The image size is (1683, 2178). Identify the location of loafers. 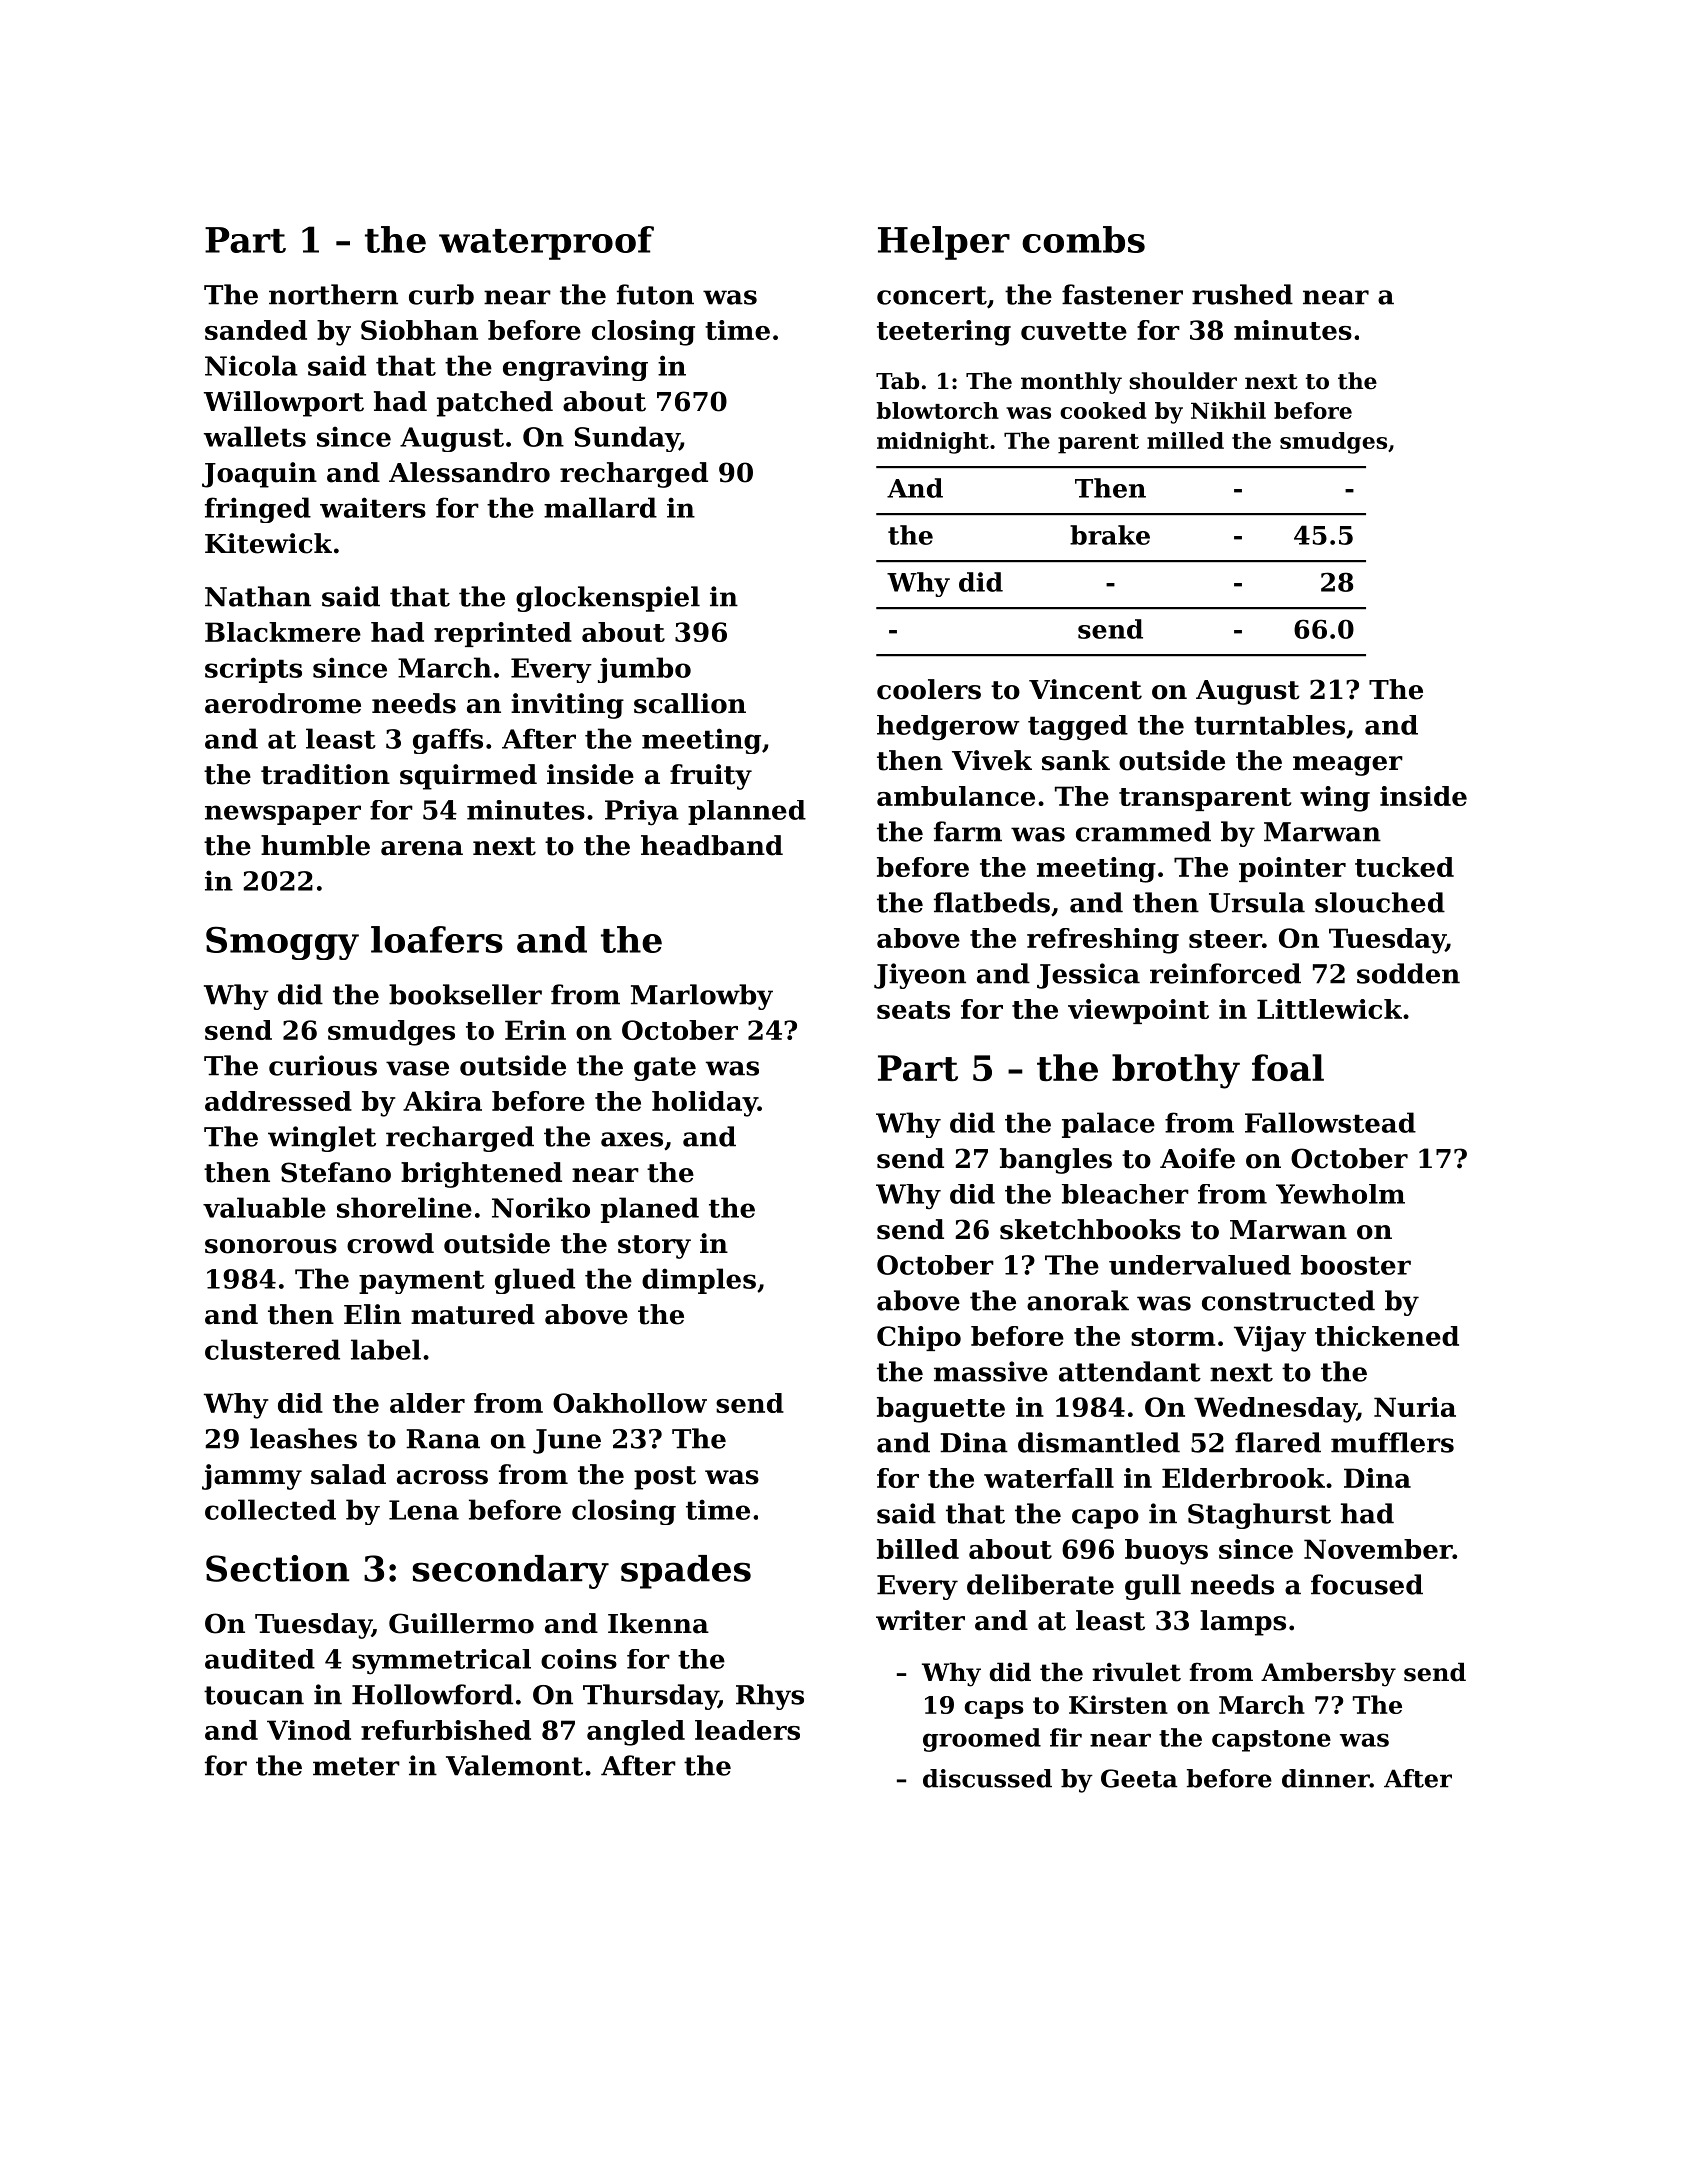
(437, 939).
